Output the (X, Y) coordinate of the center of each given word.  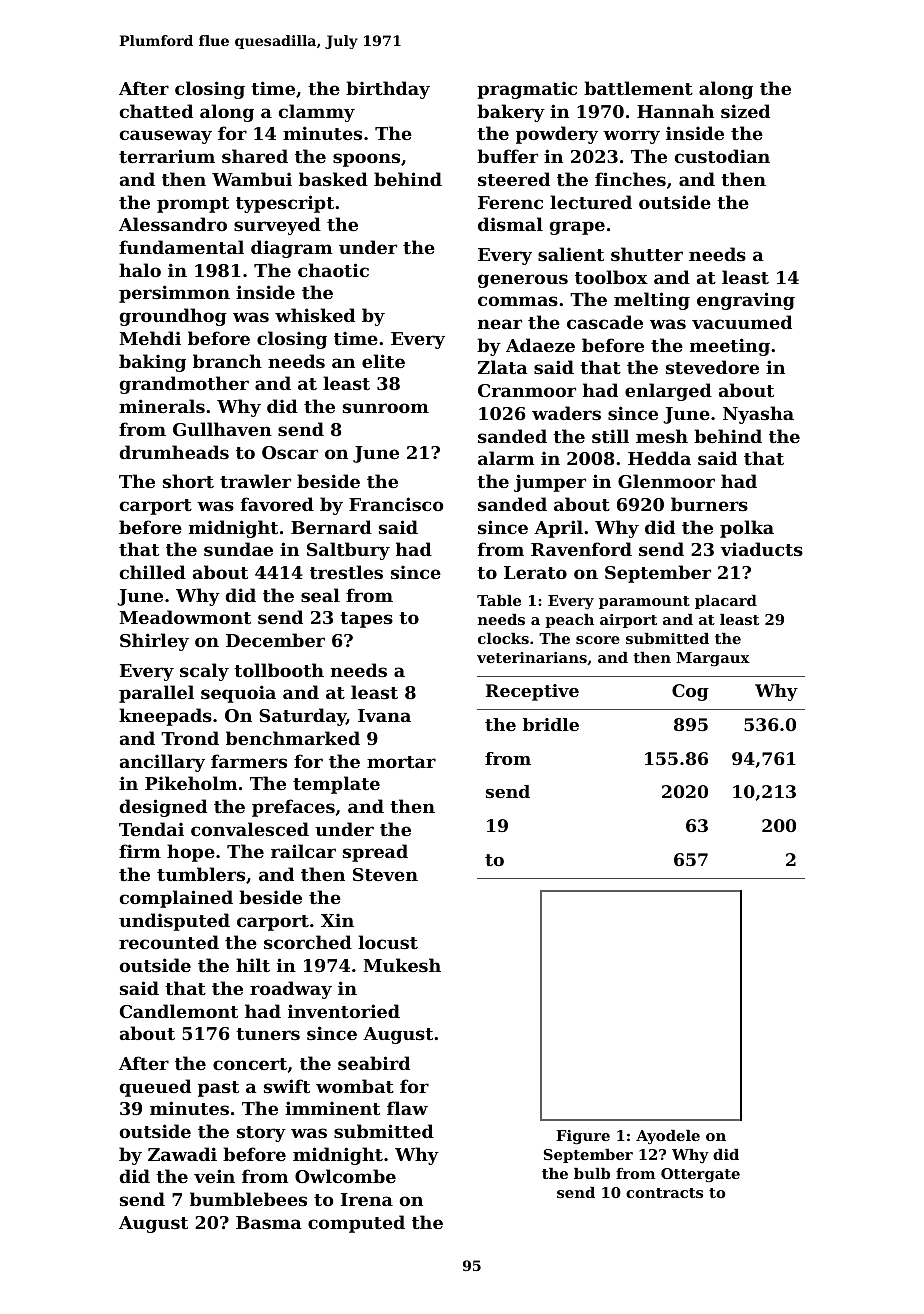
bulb (592, 1173)
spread (375, 853)
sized (745, 111)
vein (214, 1176)
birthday (388, 90)
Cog (690, 692)
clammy (316, 113)
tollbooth (279, 670)
